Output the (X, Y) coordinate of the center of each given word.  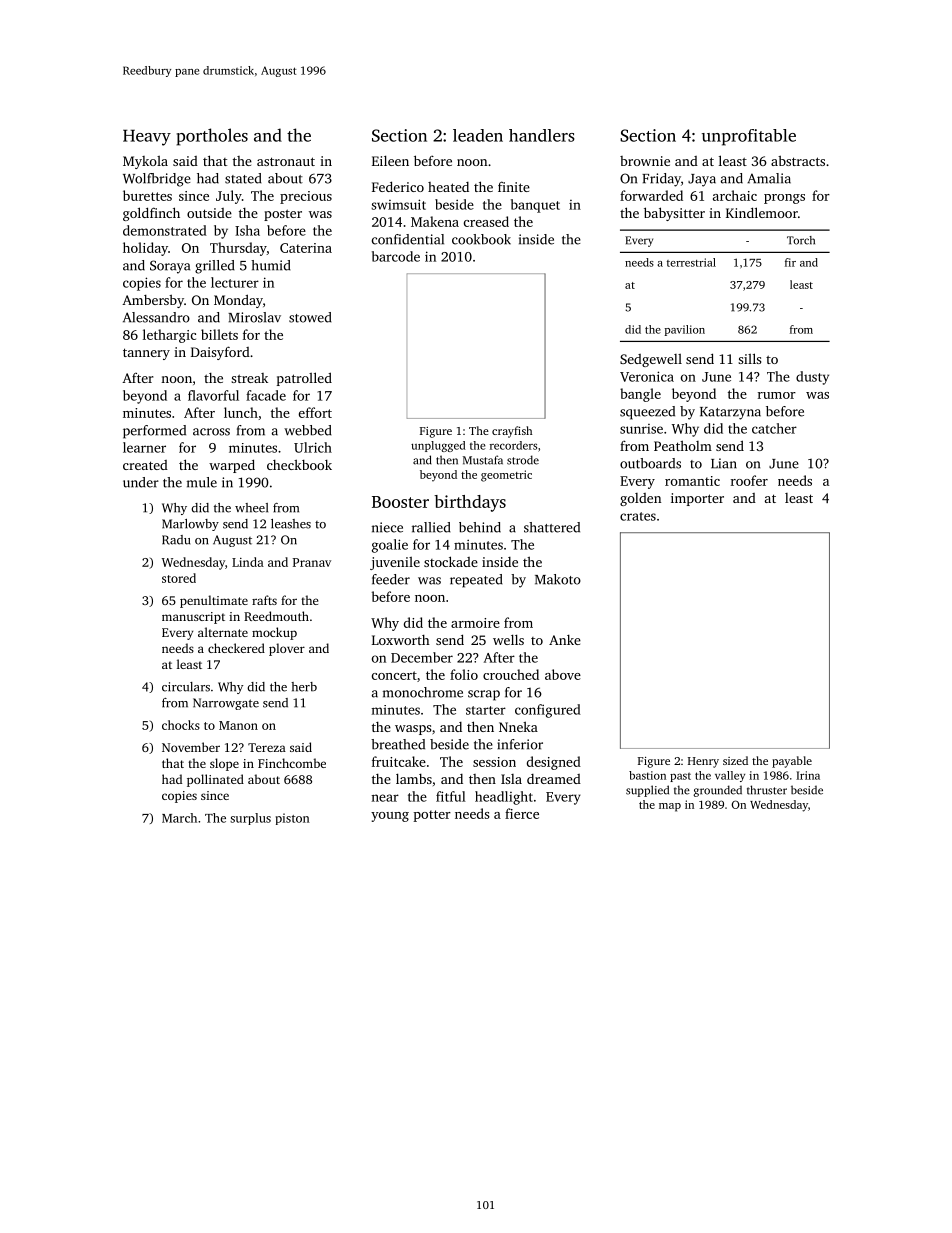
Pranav (312, 562)
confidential (408, 239)
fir (790, 262)
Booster (400, 502)
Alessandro (156, 317)
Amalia (769, 178)
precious (306, 197)
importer (697, 499)
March (179, 818)
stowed (310, 317)
